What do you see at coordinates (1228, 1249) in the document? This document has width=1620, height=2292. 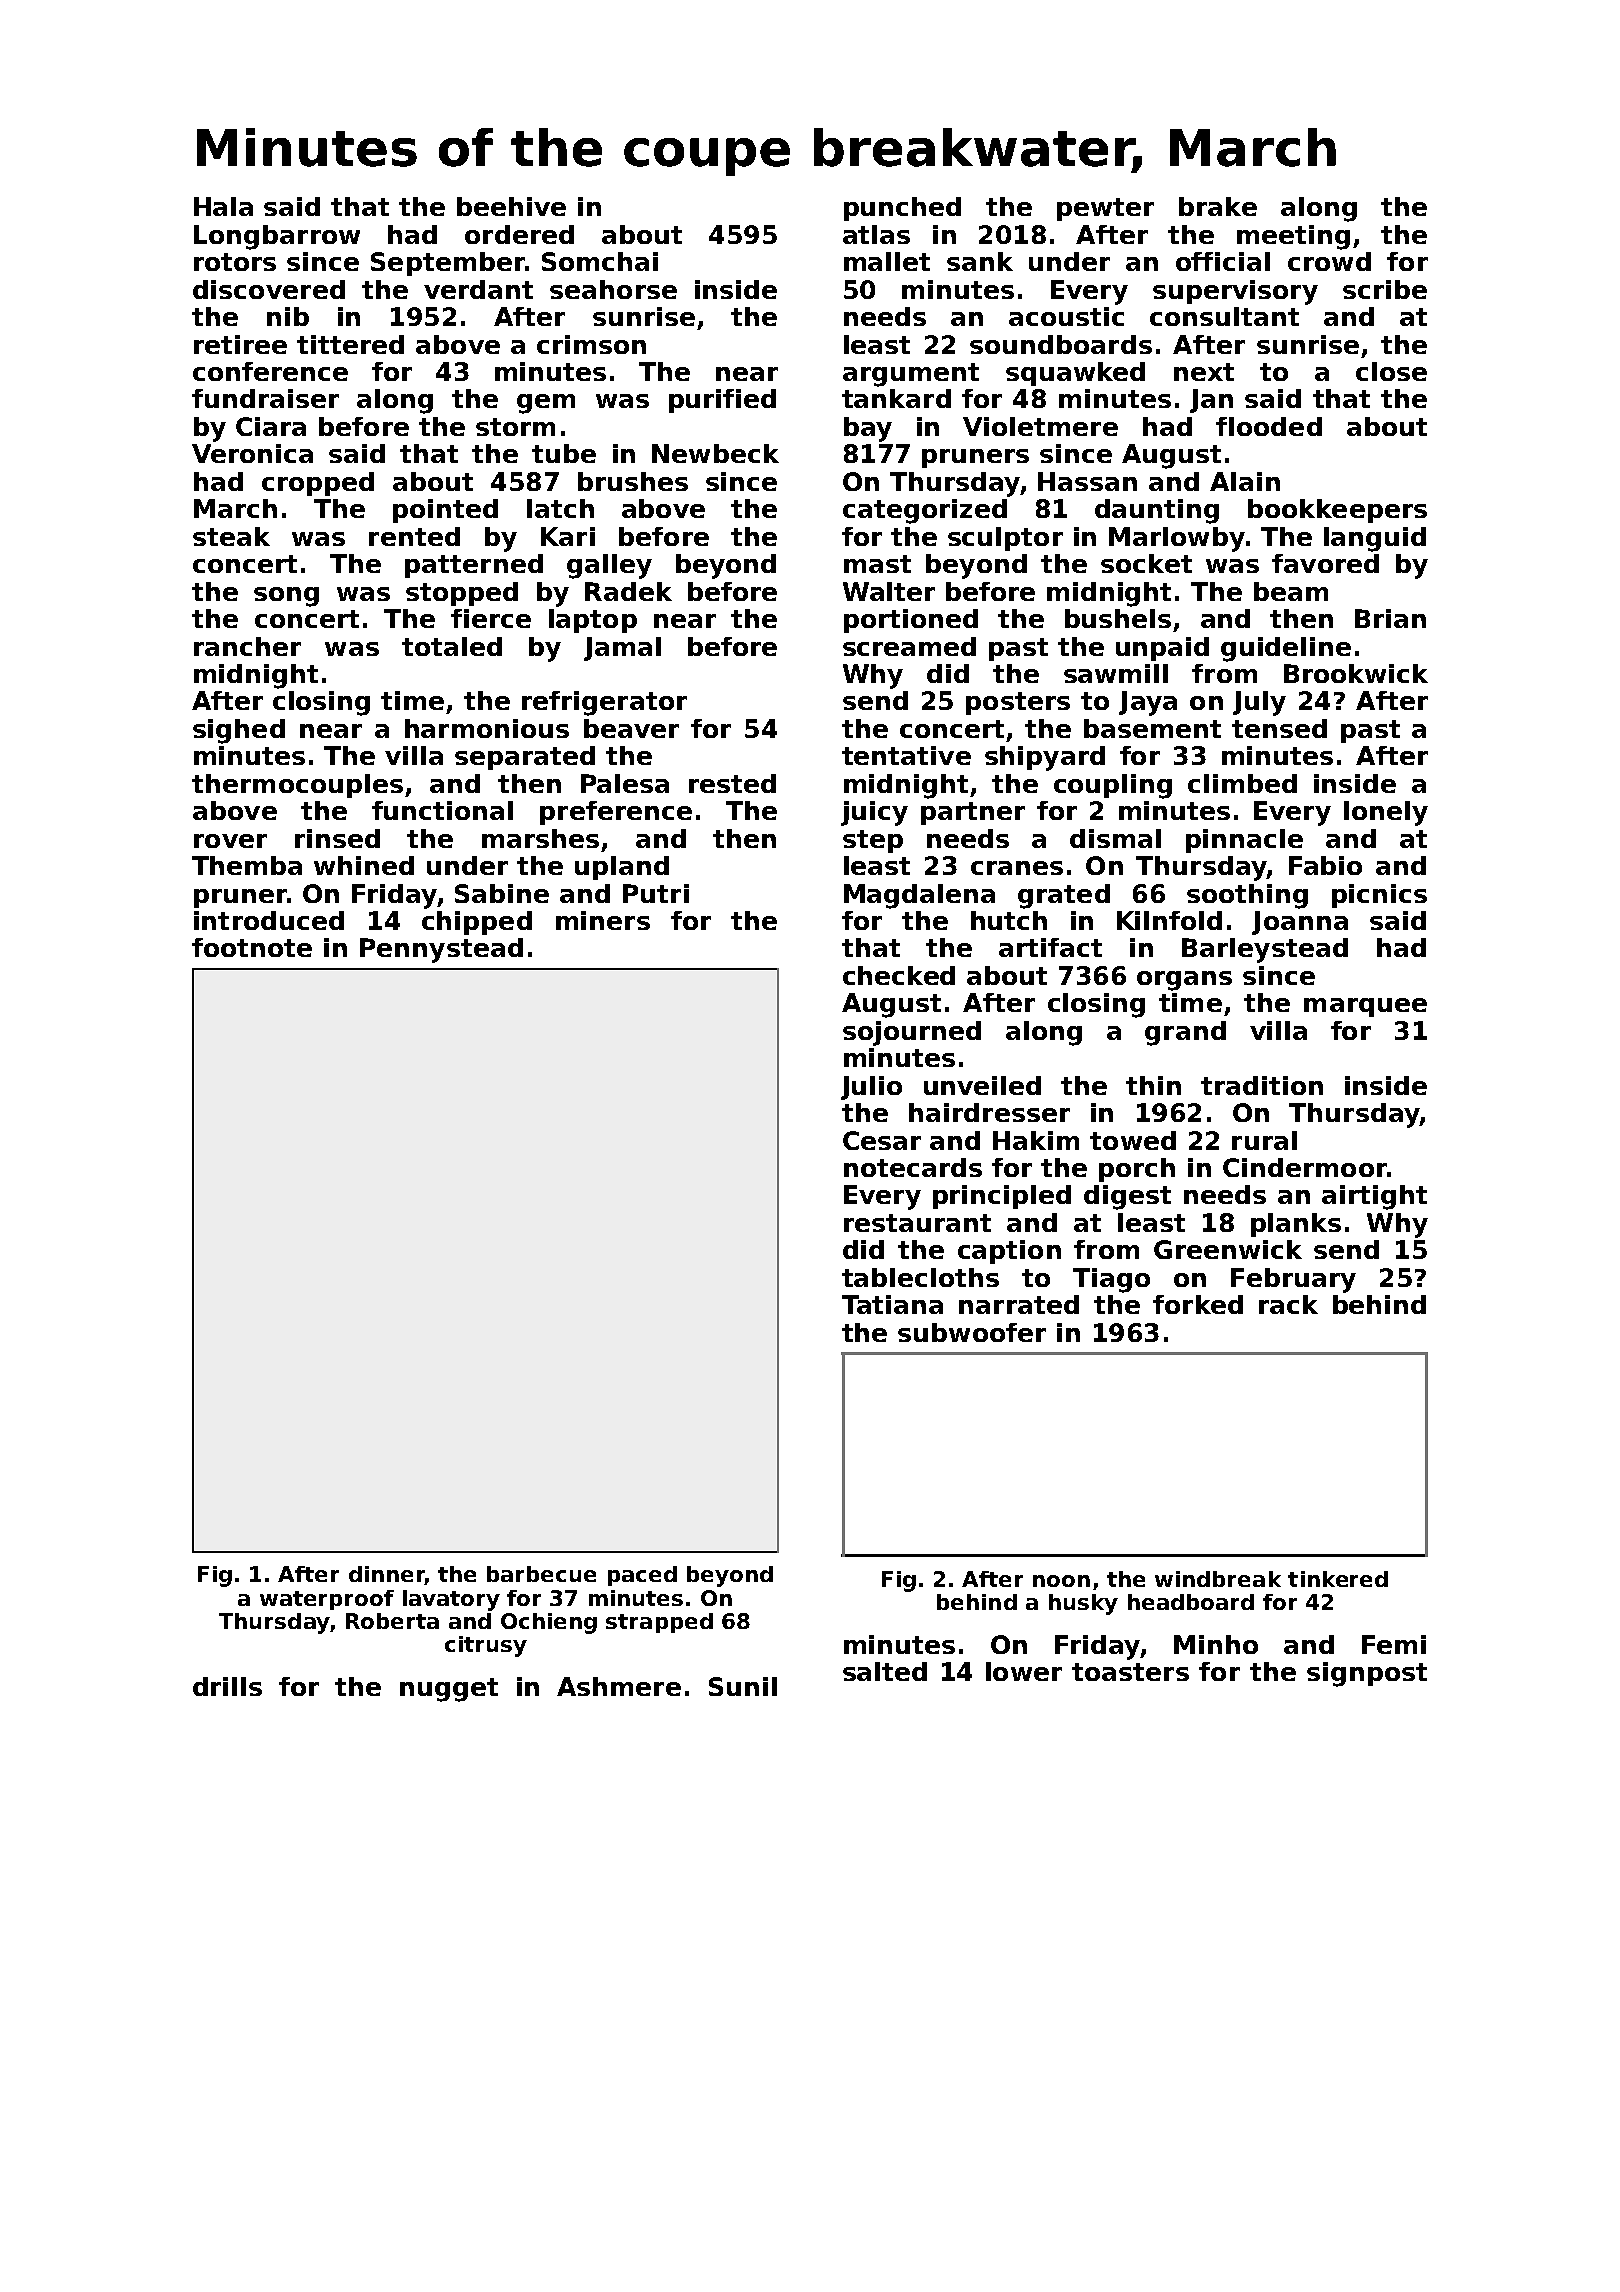 I see `Greenwick` at bounding box center [1228, 1249].
